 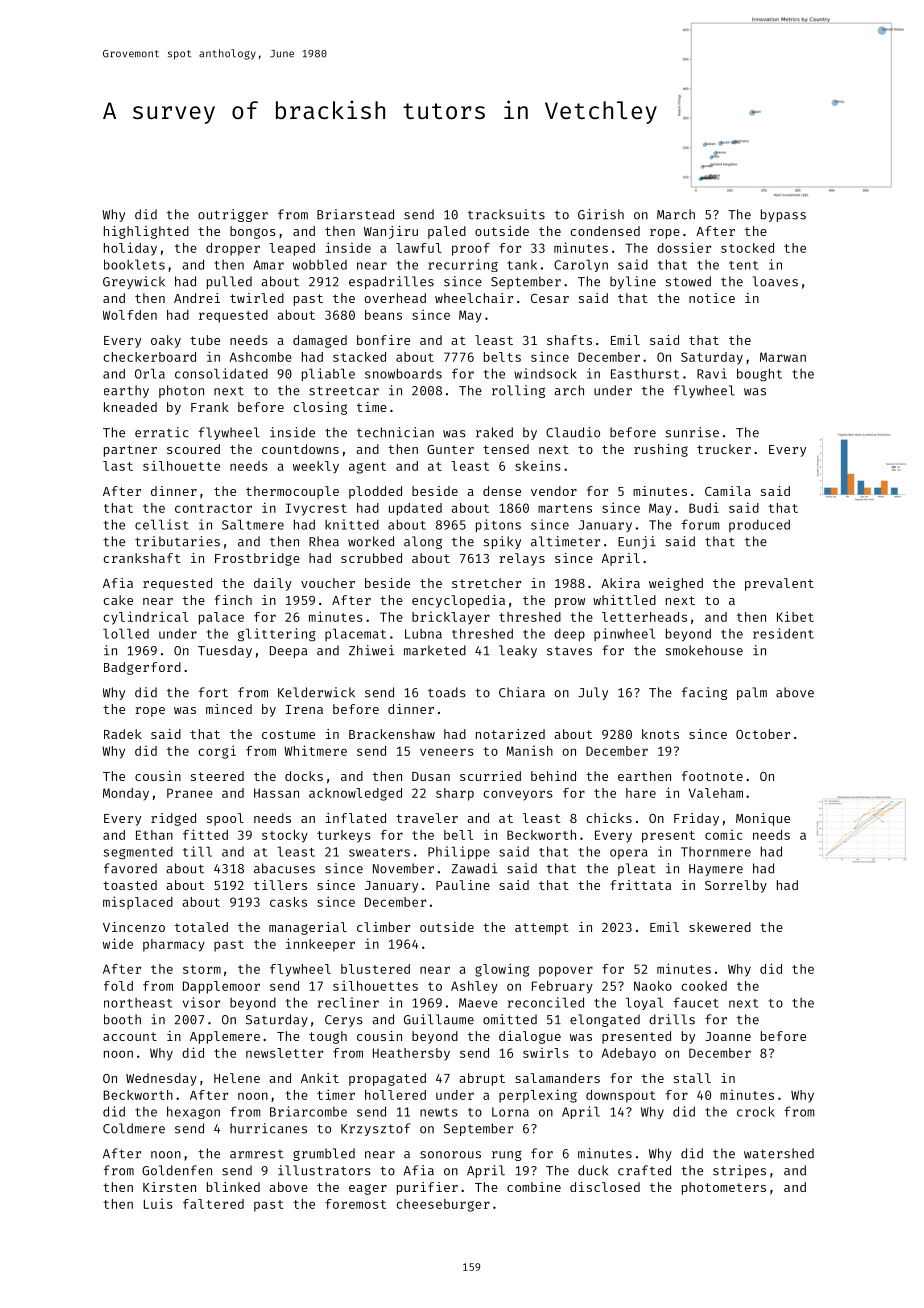 What do you see at coordinates (506, 214) in the document?
I see `tracksuits` at bounding box center [506, 214].
